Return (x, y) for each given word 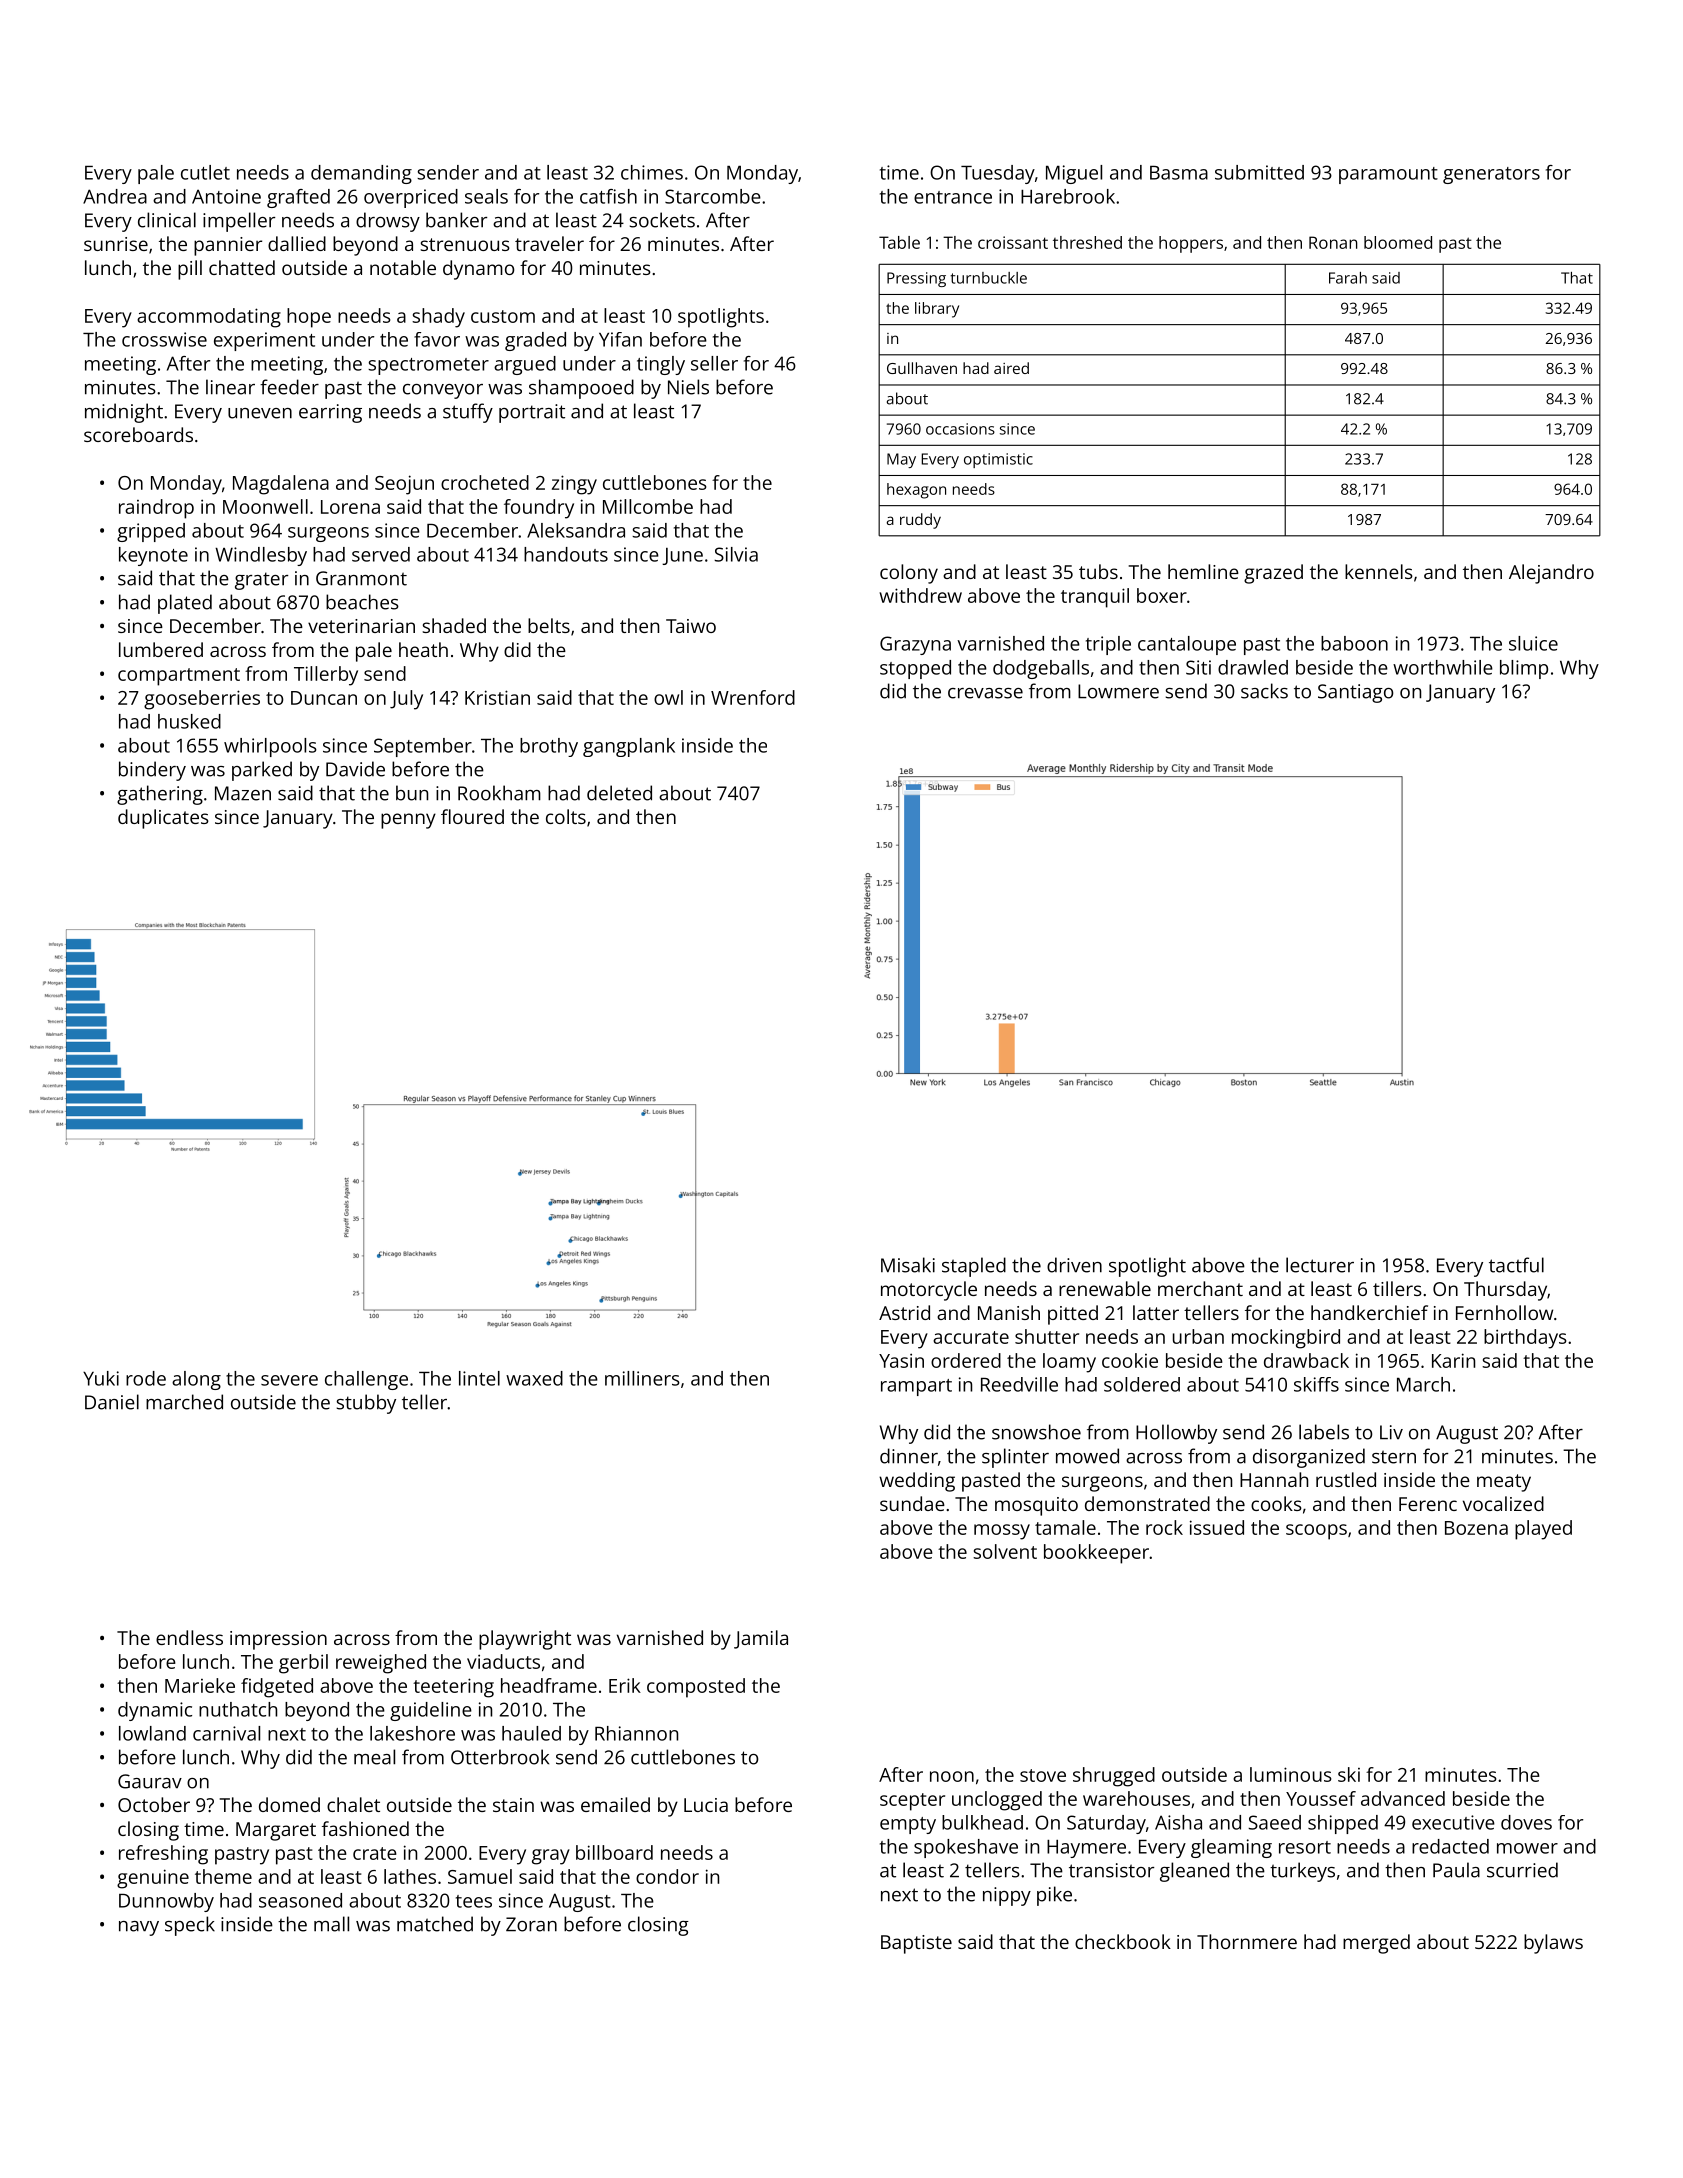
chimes (652, 172)
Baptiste (916, 1944)
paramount (1388, 175)
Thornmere (1247, 1941)
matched (435, 1924)
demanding (361, 174)
